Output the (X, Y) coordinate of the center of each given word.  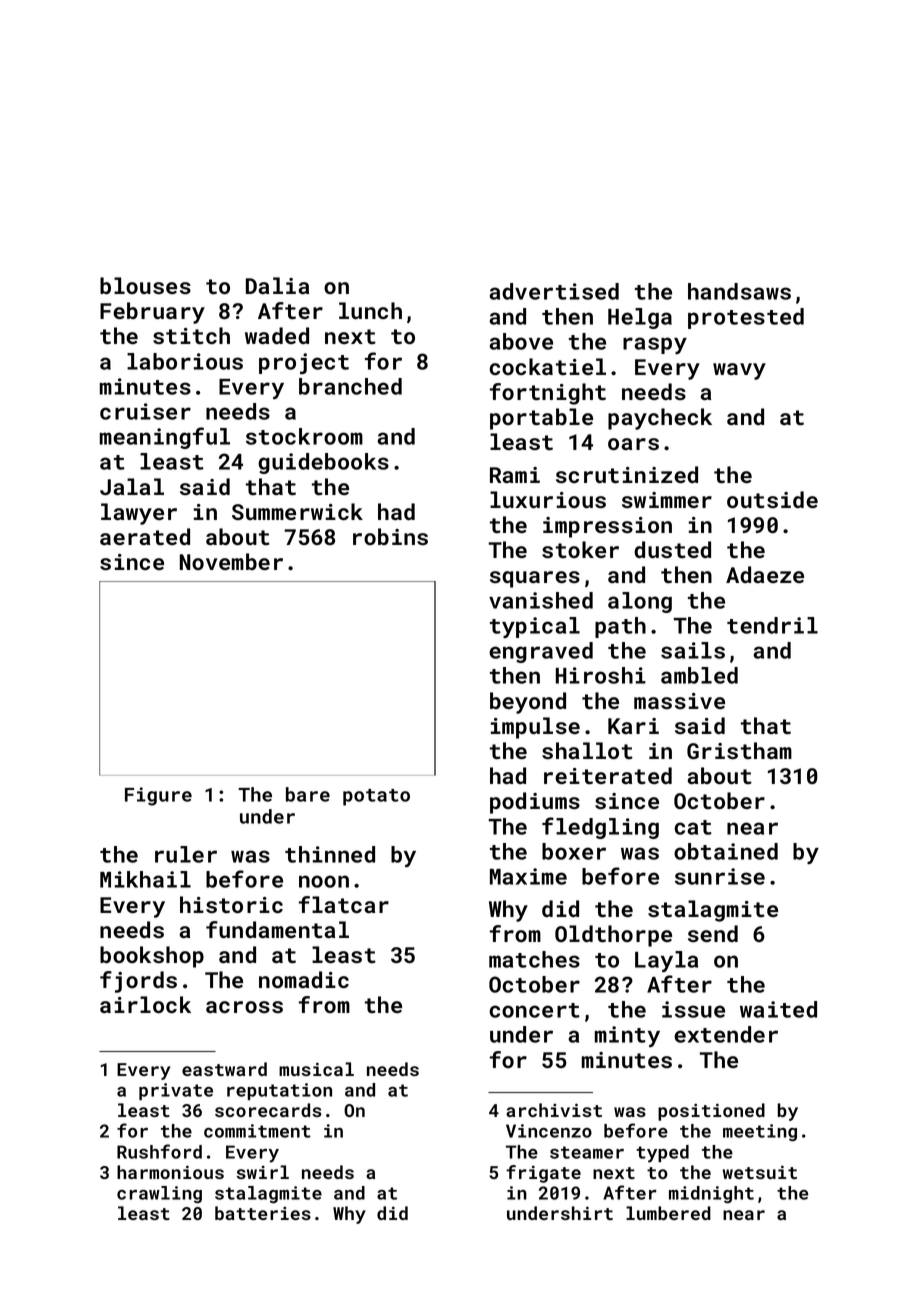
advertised (554, 291)
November (231, 561)
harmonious (170, 1172)
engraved (541, 652)
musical (316, 1069)
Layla (666, 961)
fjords (138, 982)
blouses (145, 285)
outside (772, 499)
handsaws (739, 291)
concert (534, 1010)
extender (726, 1034)
